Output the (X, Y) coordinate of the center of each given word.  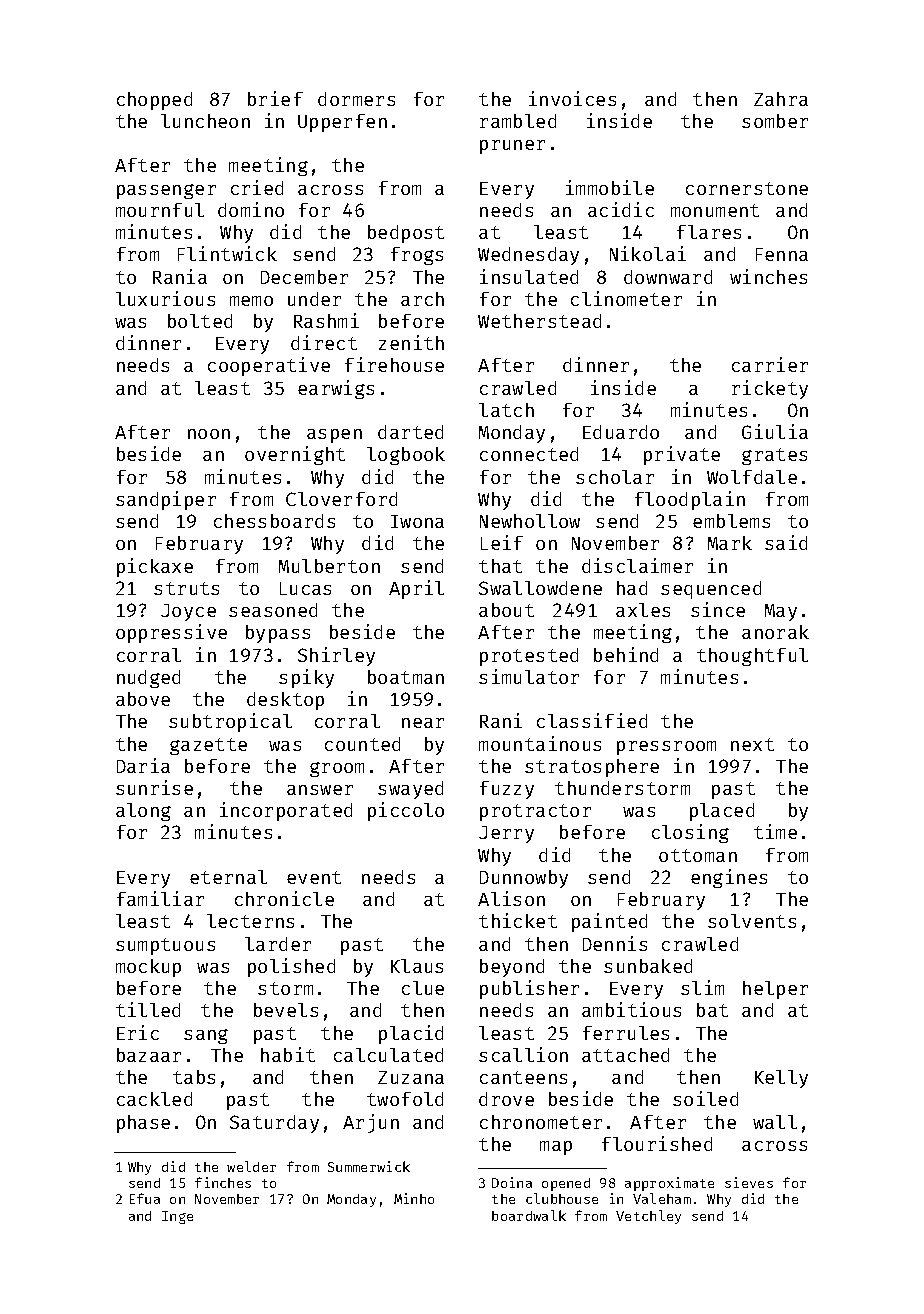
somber (775, 121)
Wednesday (528, 256)
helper (775, 990)
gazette (208, 746)
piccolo (406, 811)
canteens (523, 1077)
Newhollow (530, 521)
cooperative (269, 366)
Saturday (274, 1124)
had (632, 588)
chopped (154, 101)
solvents (752, 921)
